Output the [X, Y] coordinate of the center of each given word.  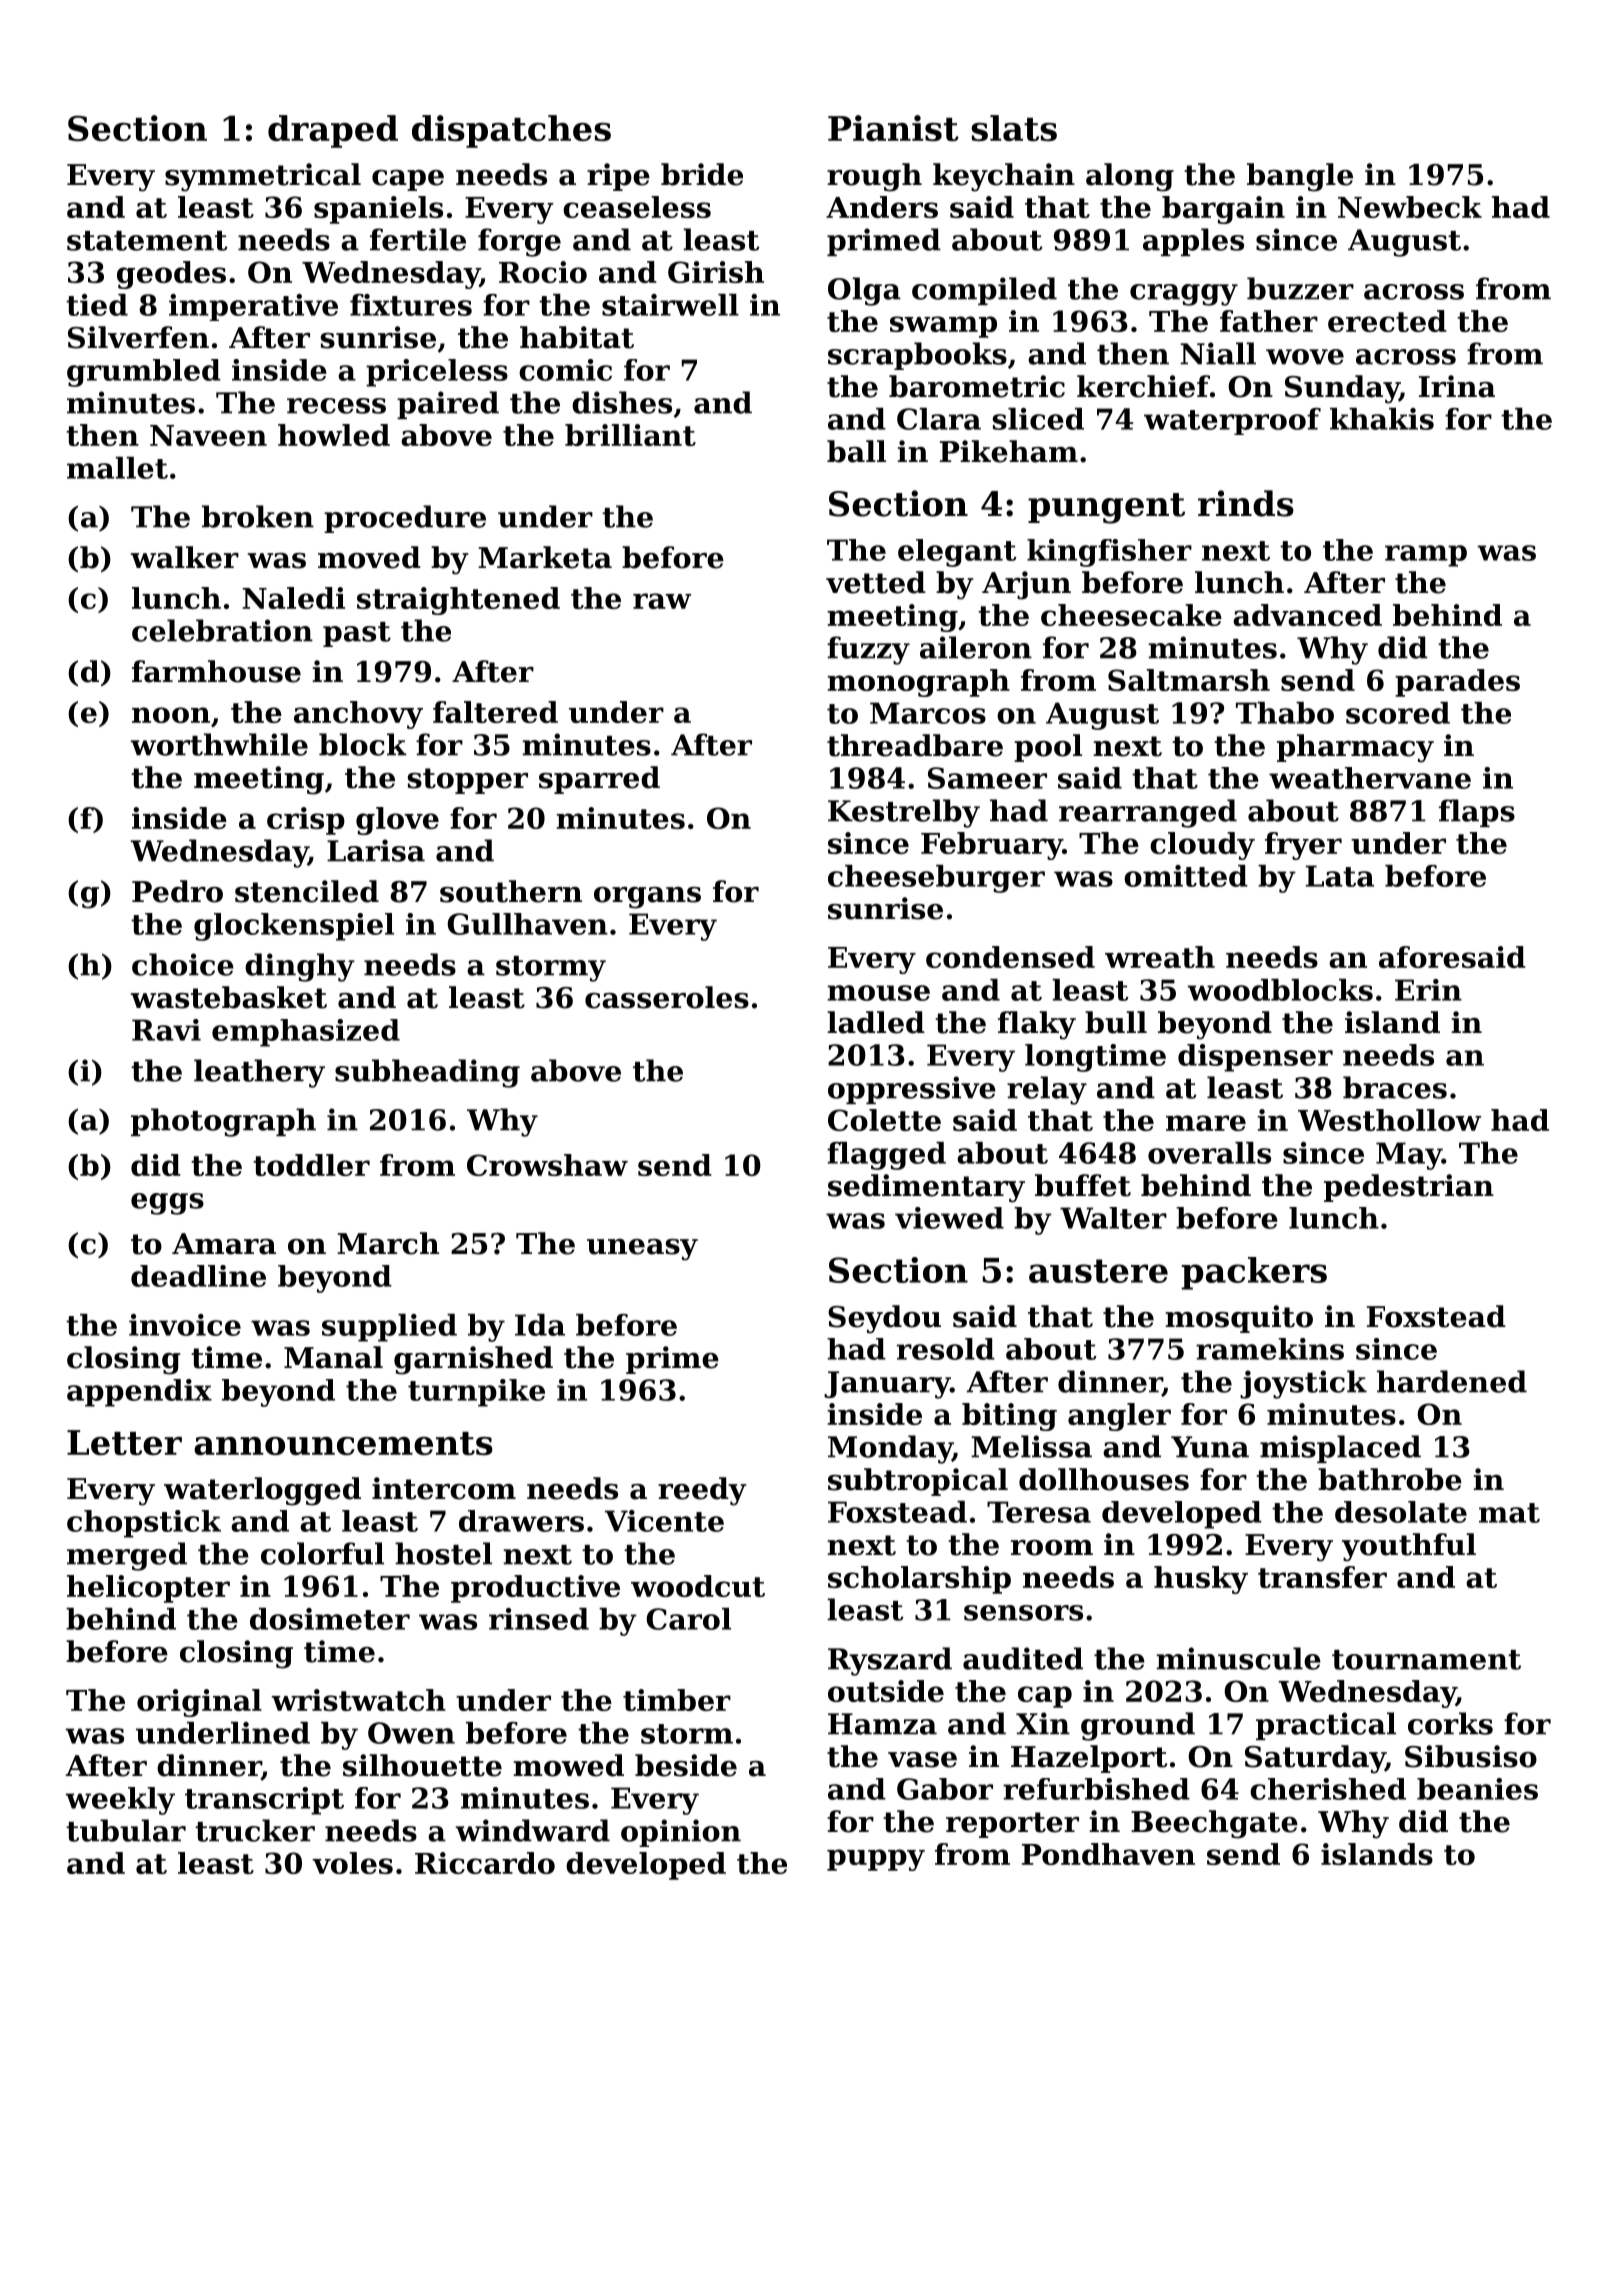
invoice [185, 1325]
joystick [1303, 1384]
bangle [1300, 177]
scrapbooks [917, 356]
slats [1014, 128]
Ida [540, 1325]
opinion [681, 1833]
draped [333, 131]
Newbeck [1410, 207]
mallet [117, 468]
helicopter [148, 1589]
